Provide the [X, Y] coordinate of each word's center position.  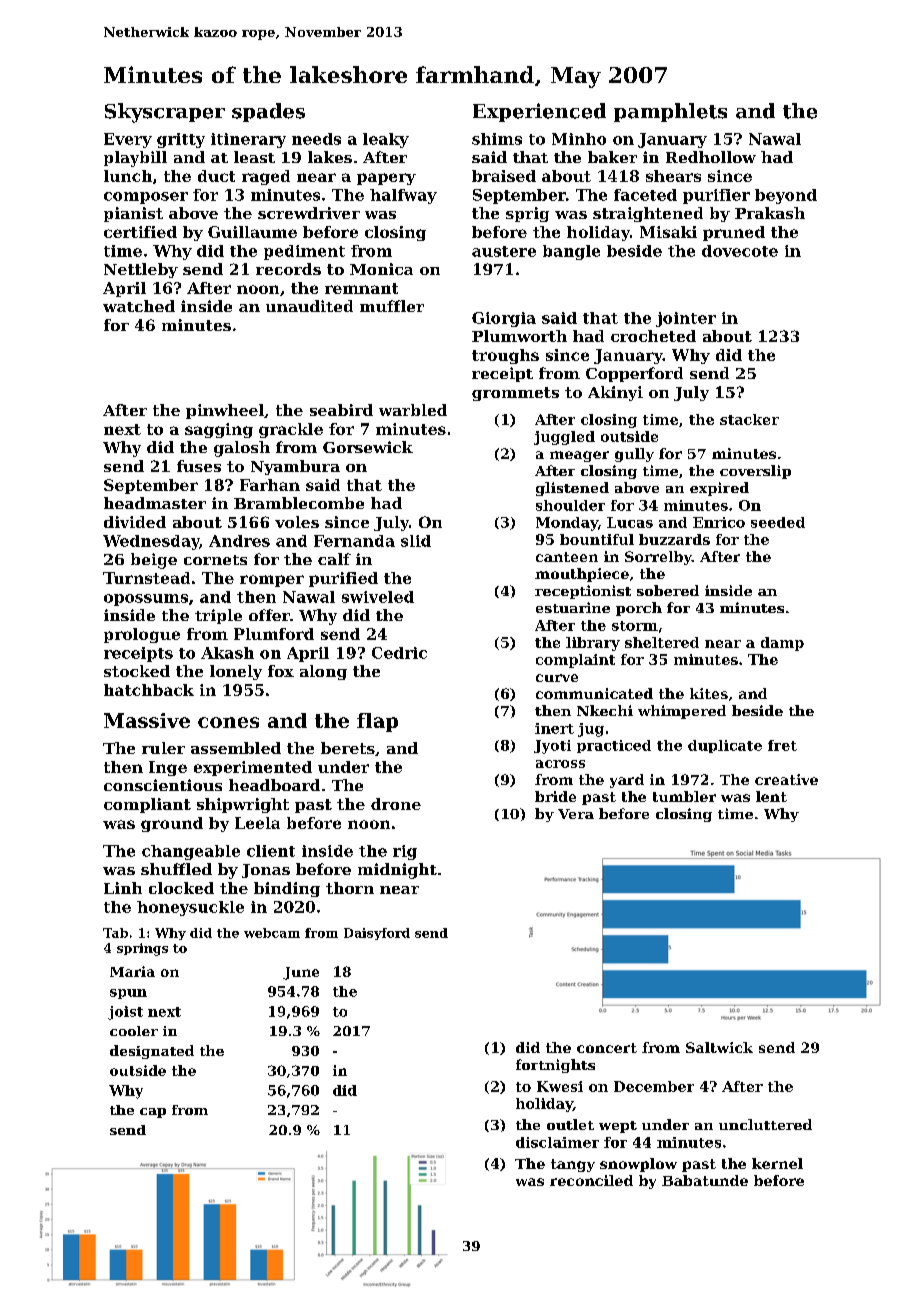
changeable [191, 852]
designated [152, 1052]
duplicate [725, 746]
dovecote [740, 251]
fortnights [555, 1066]
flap [377, 722]
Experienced [539, 112]
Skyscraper [165, 113]
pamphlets [670, 112]
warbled [413, 410]
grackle [291, 430]
